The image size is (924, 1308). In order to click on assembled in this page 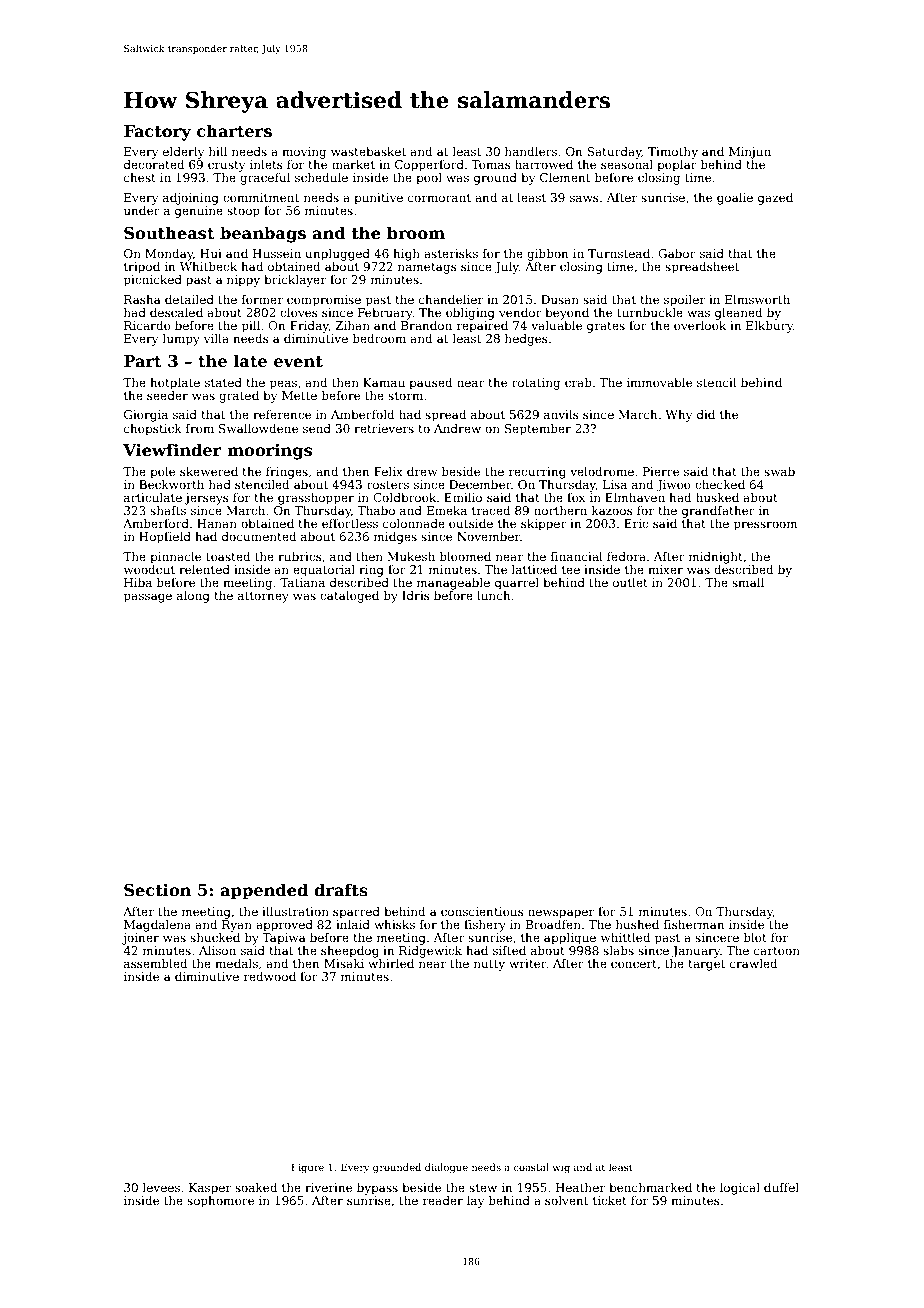, I will do `click(155, 963)`.
